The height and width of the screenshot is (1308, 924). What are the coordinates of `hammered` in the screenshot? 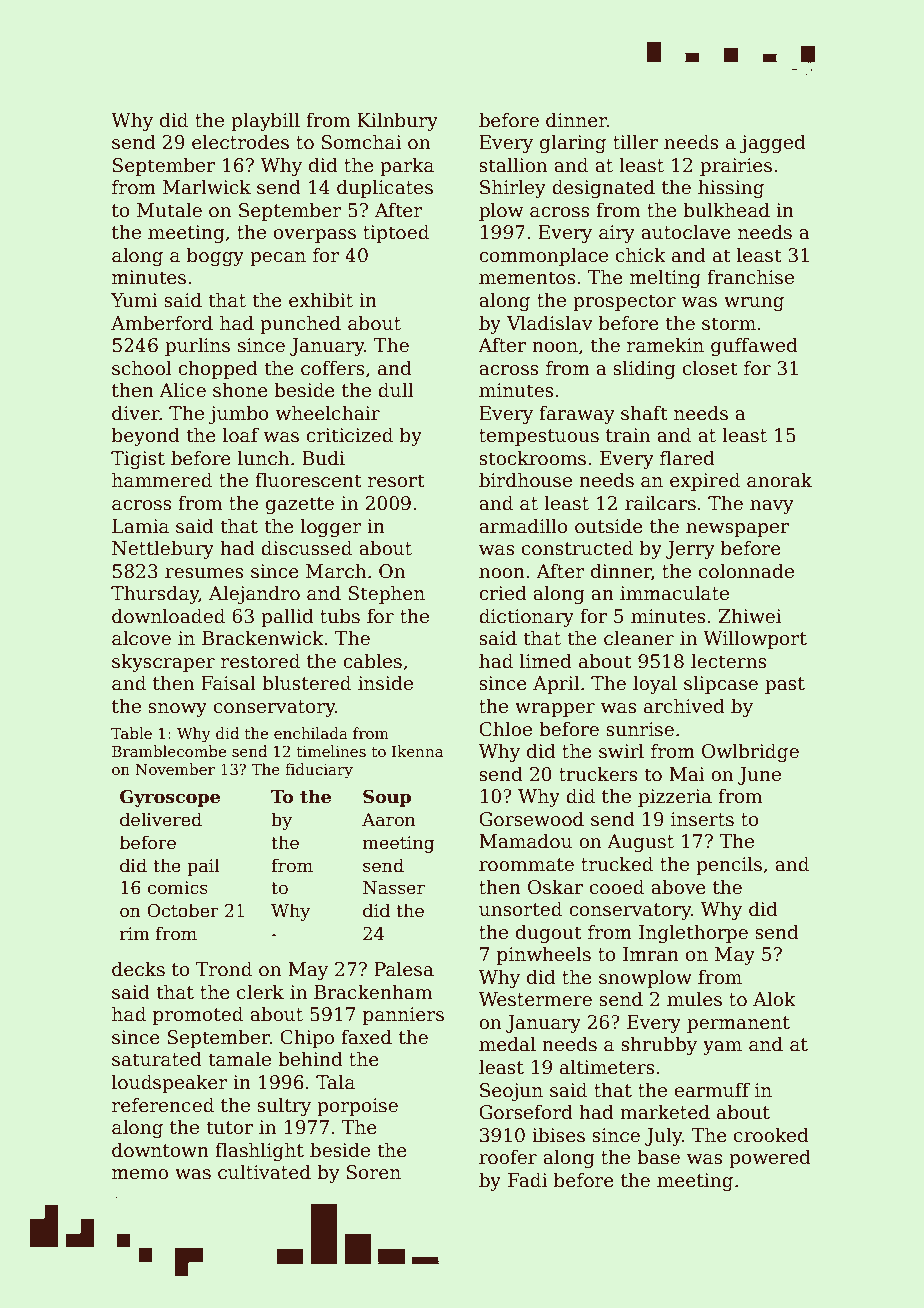 It's located at (162, 480).
